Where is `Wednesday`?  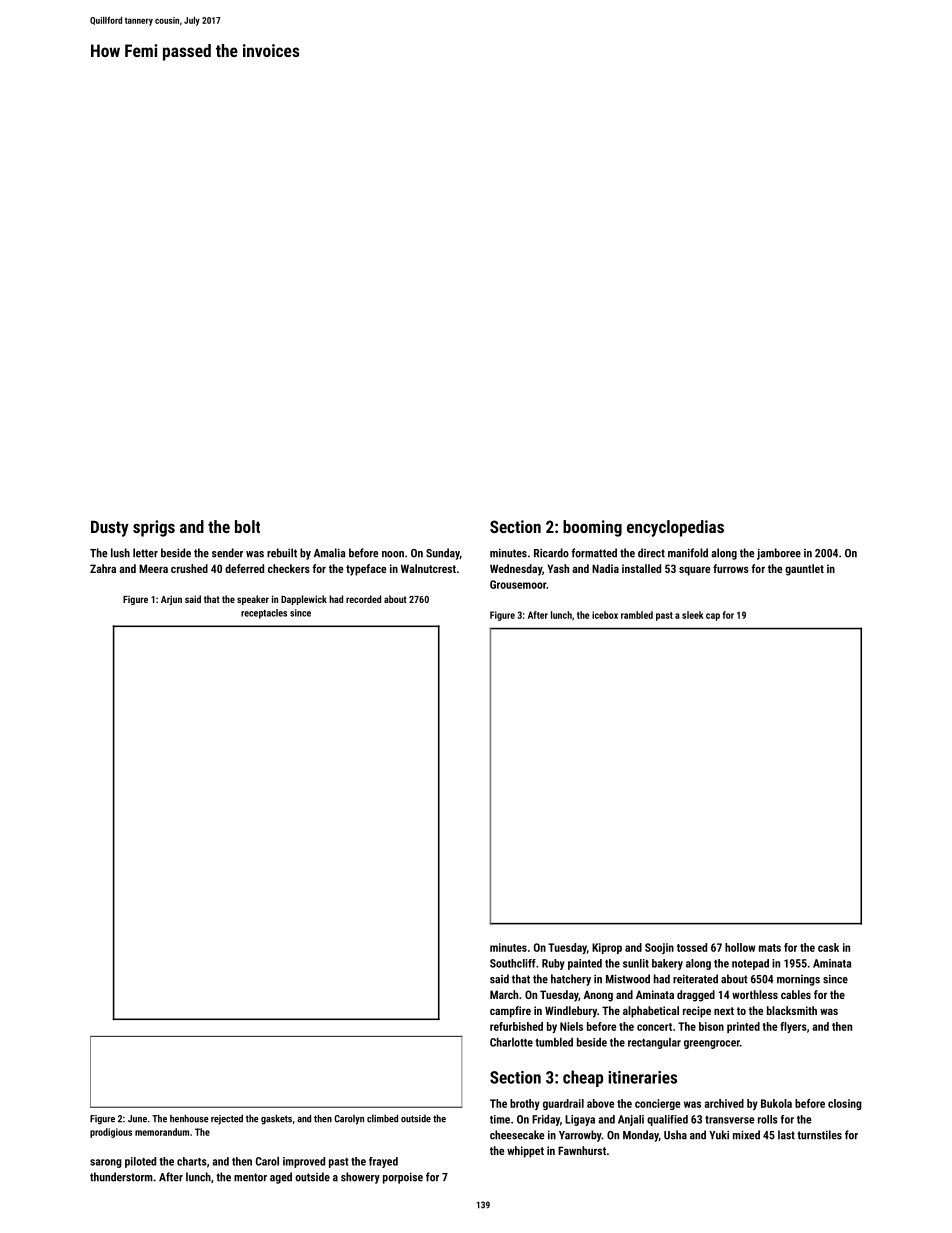
Wednesday is located at coordinates (516, 570).
